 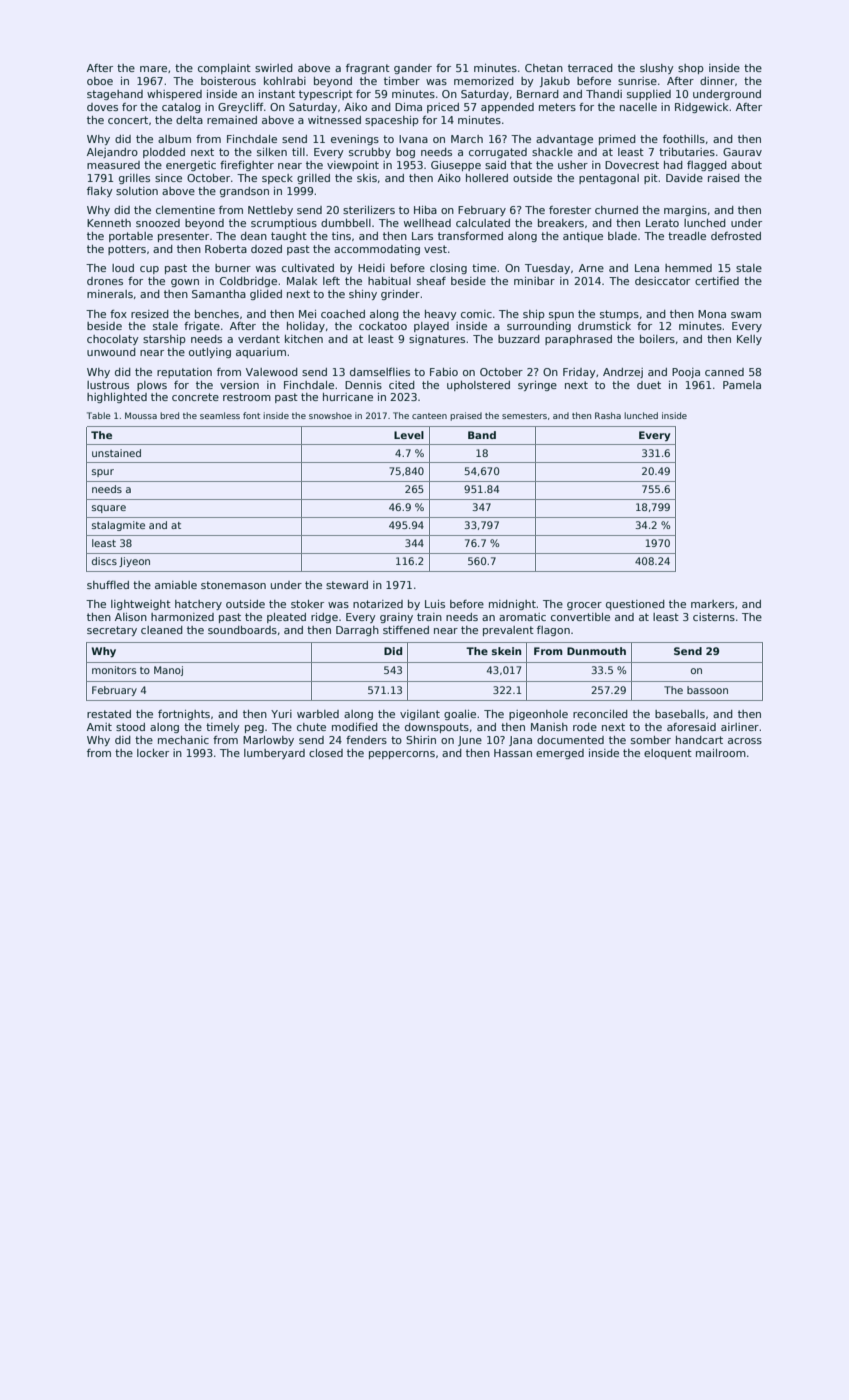 What do you see at coordinates (162, 630) in the screenshot?
I see `cleaned` at bounding box center [162, 630].
